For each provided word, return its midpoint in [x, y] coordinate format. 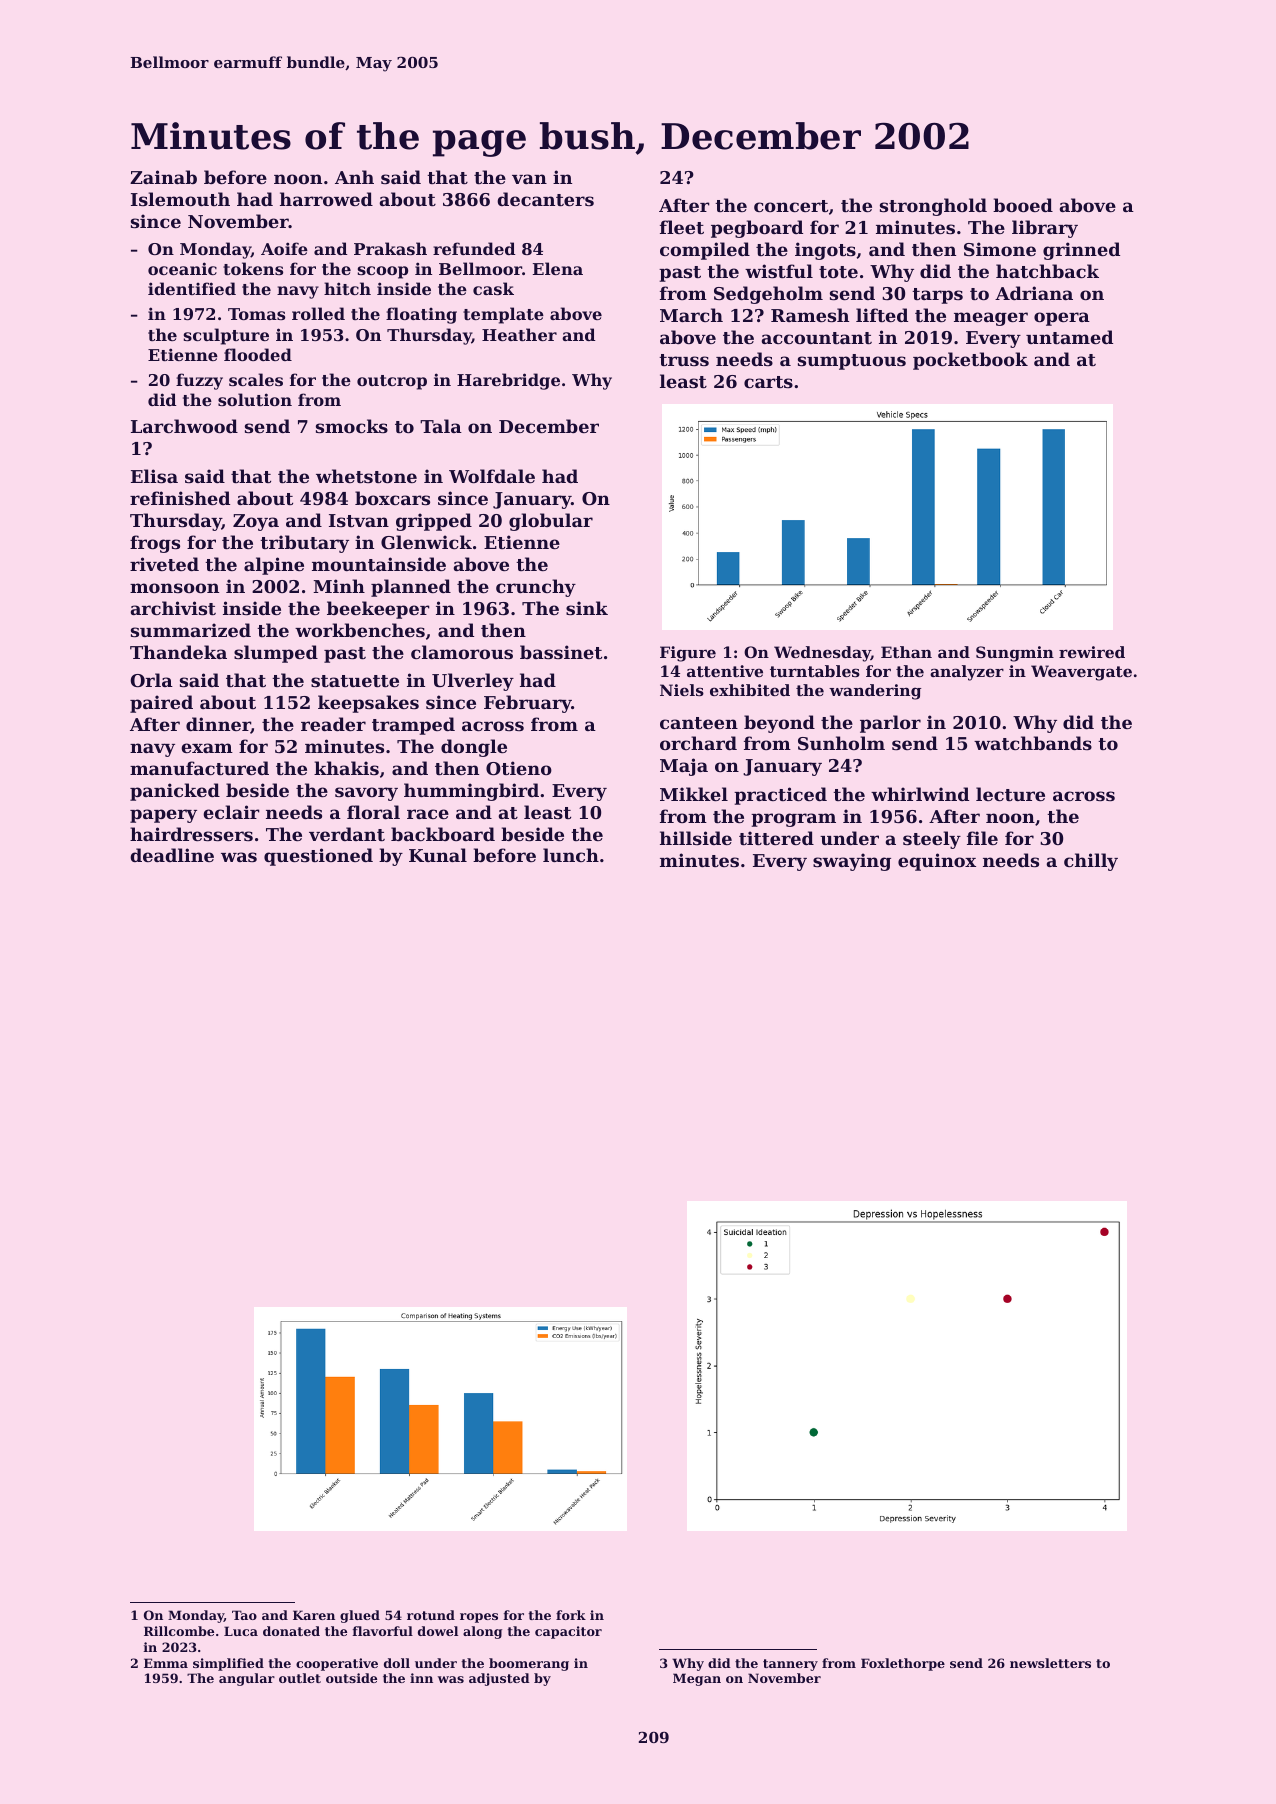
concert [791, 206]
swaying [852, 862]
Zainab [163, 177]
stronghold [933, 207]
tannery [790, 1665]
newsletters [1050, 1663]
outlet [300, 1678]
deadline [172, 855]
